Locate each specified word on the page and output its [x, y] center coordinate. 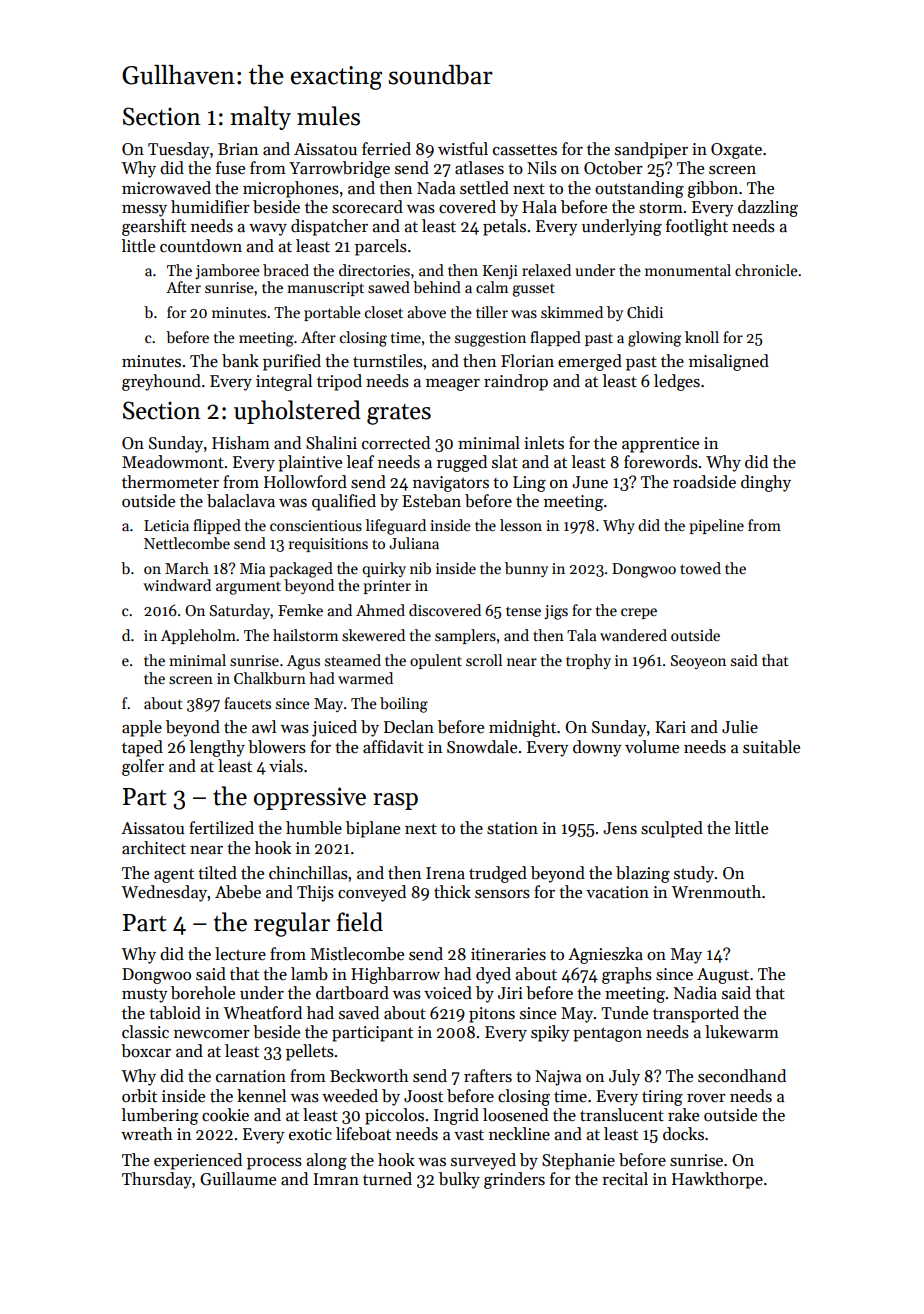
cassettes [525, 150]
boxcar [146, 1051]
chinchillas [308, 873]
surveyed [483, 1161]
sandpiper [651, 150]
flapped [555, 338]
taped [142, 748]
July [624, 1077]
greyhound [161, 382]
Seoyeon [698, 662]
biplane [373, 829]
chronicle [766, 270]
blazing [643, 874]
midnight [522, 728]
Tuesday [179, 150]
